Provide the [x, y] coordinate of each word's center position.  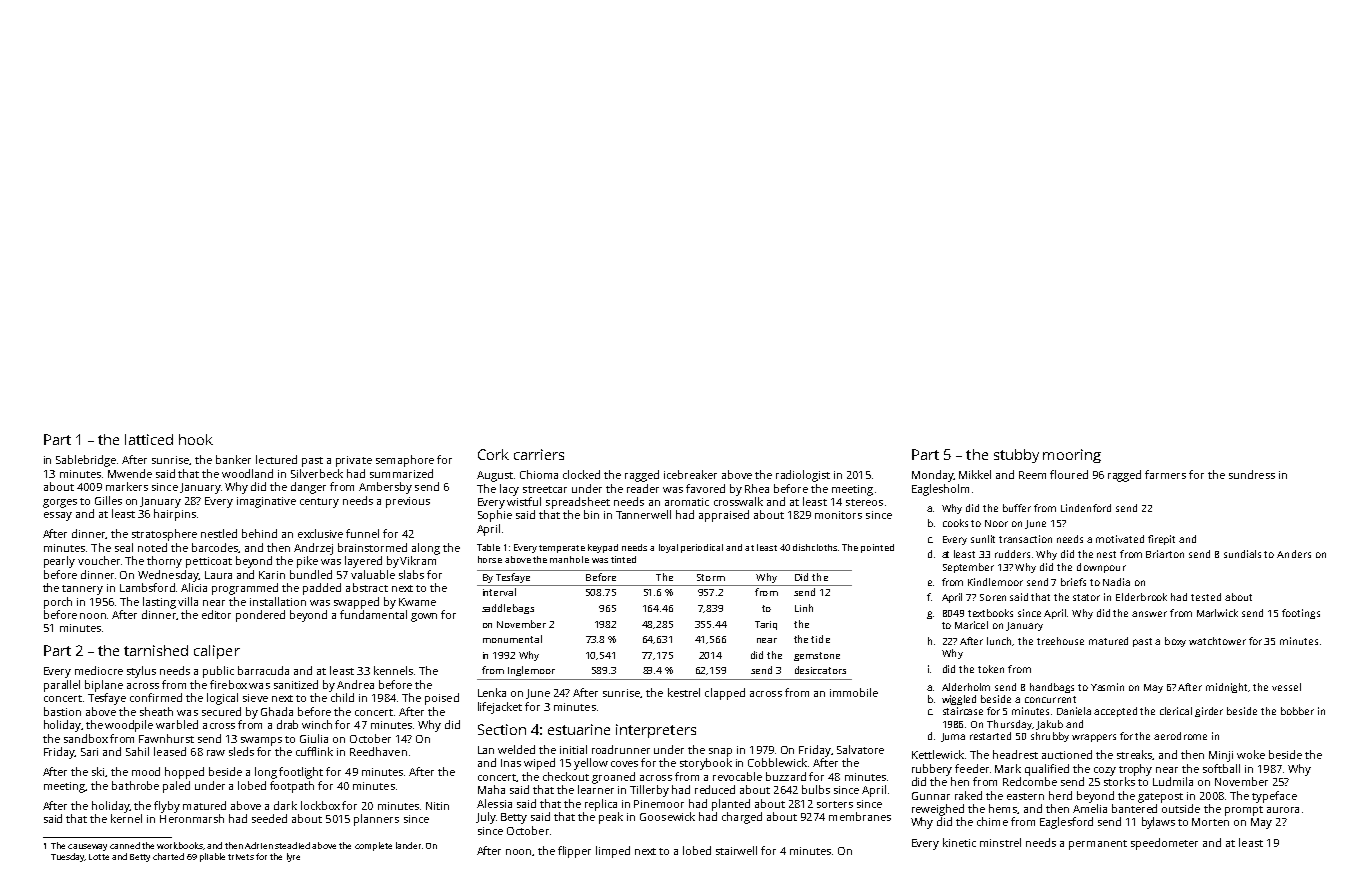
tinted [623, 559]
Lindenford [1086, 508]
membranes [860, 816]
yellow [591, 764]
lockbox [320, 805]
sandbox [86, 738]
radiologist [803, 476]
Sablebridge [87, 461]
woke [1251, 754]
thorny [164, 562]
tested [1206, 597]
